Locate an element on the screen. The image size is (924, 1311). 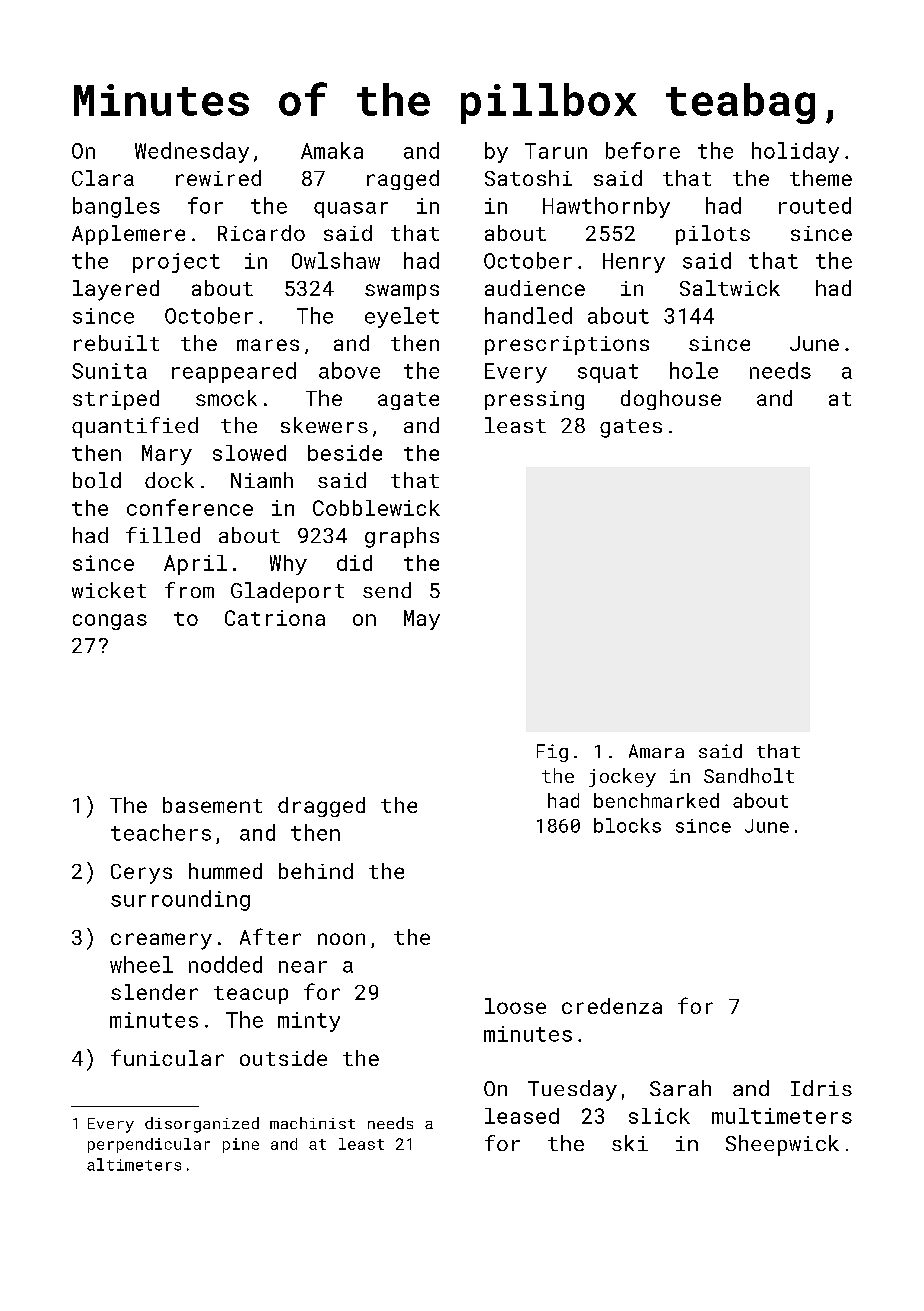
Saltwick is located at coordinates (730, 288).
